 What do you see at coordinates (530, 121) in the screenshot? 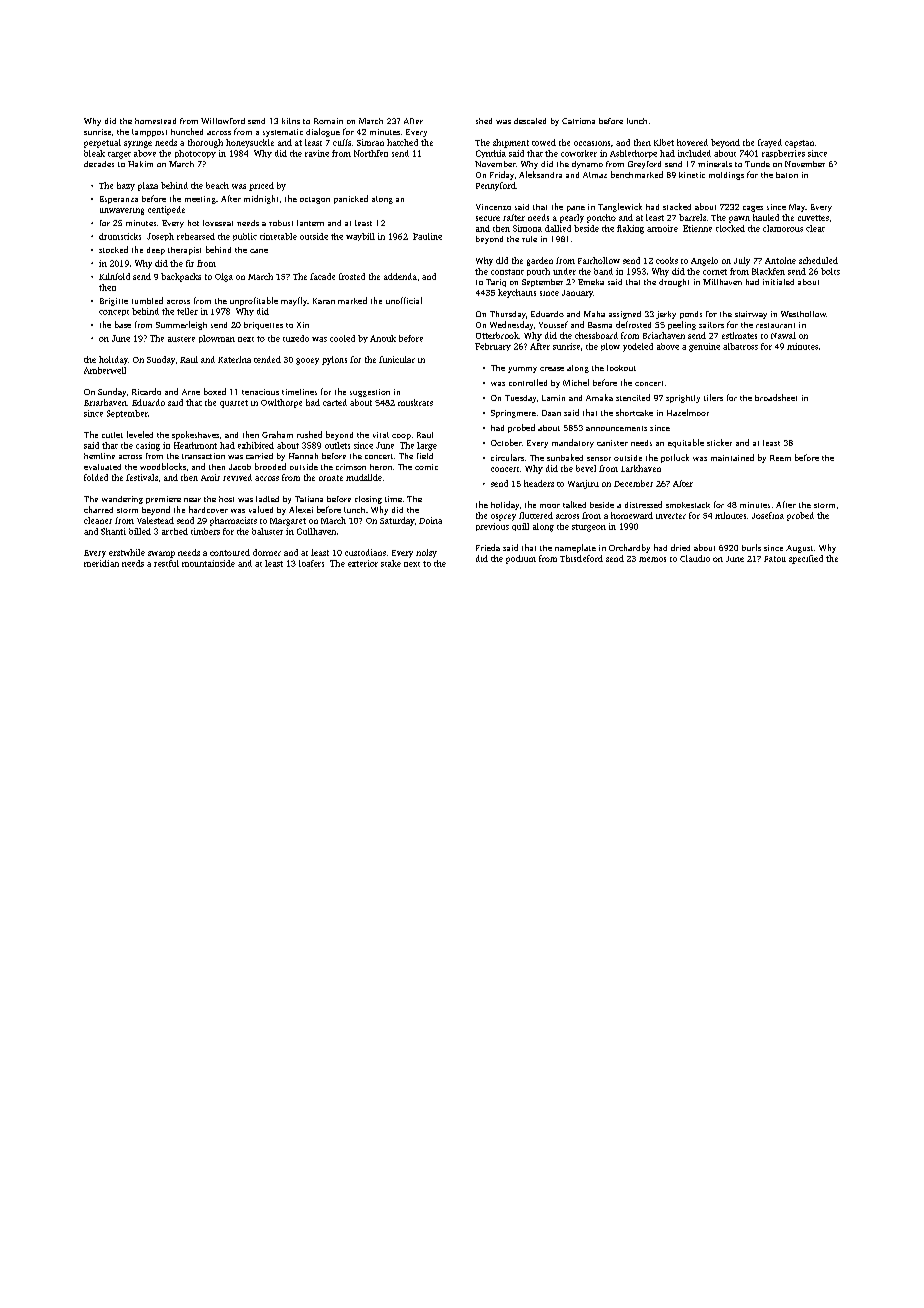
I see `descaled` at bounding box center [530, 121].
